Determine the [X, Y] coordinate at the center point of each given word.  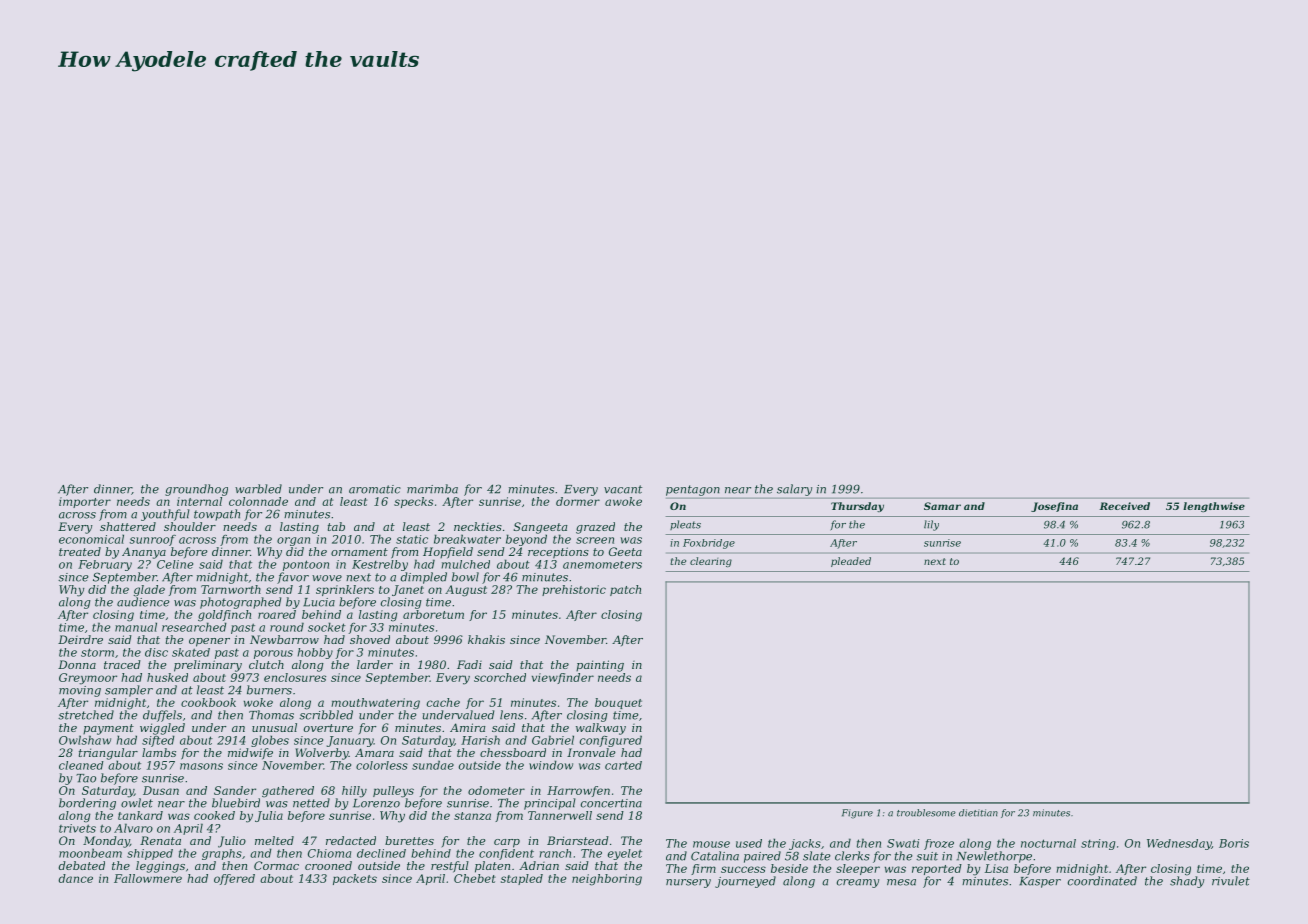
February [105, 565]
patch [625, 590]
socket [327, 627]
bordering [87, 804]
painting [600, 666]
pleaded [851, 562]
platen [492, 867]
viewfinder [563, 678]
